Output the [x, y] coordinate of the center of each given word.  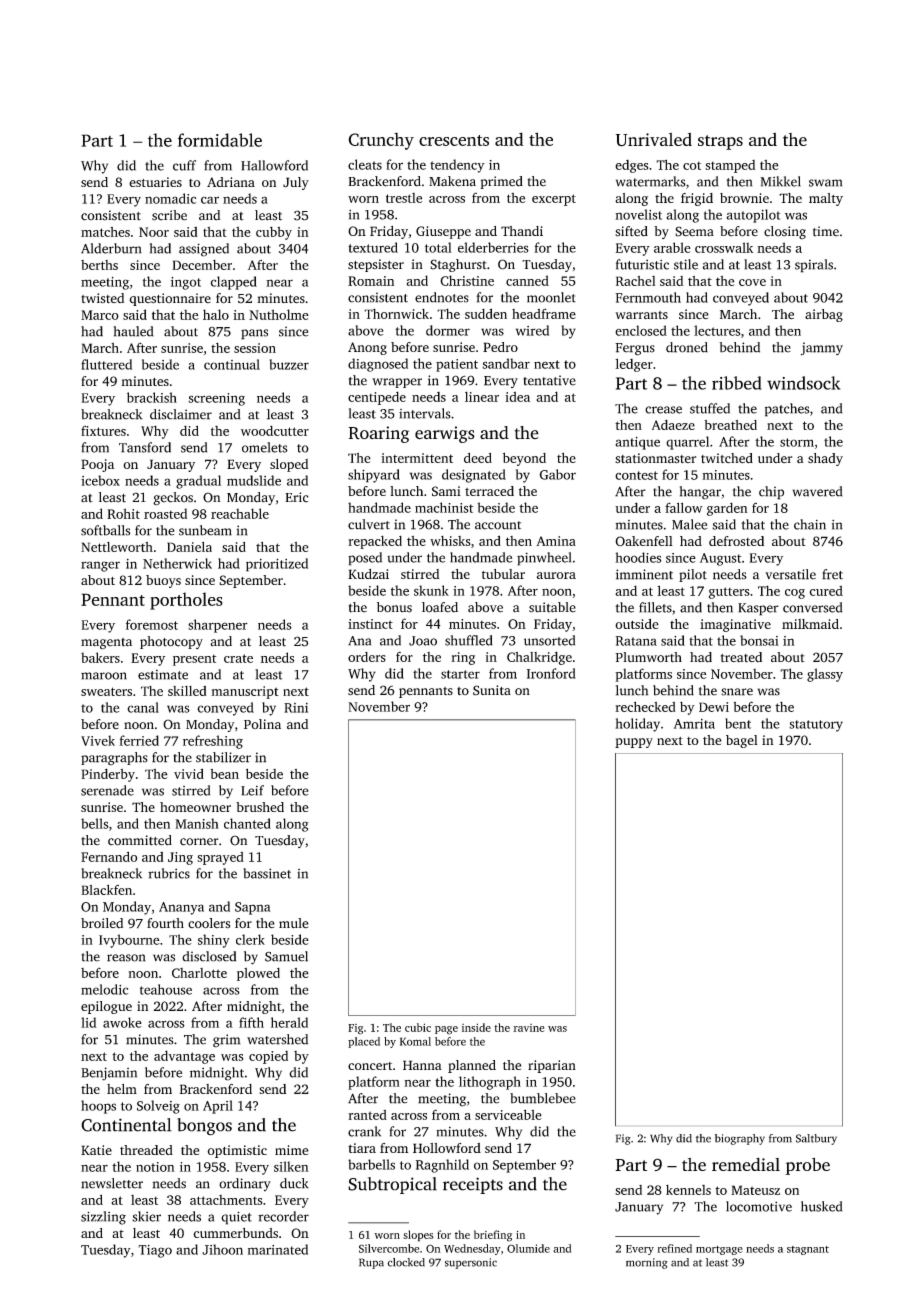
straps [720, 142]
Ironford [551, 673]
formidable [220, 140]
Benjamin [109, 1074]
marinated [278, 1249]
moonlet [551, 297]
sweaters [106, 691]
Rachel [636, 281]
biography [740, 1139]
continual [232, 364]
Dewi [714, 707]
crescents [454, 140]
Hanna [422, 1065]
